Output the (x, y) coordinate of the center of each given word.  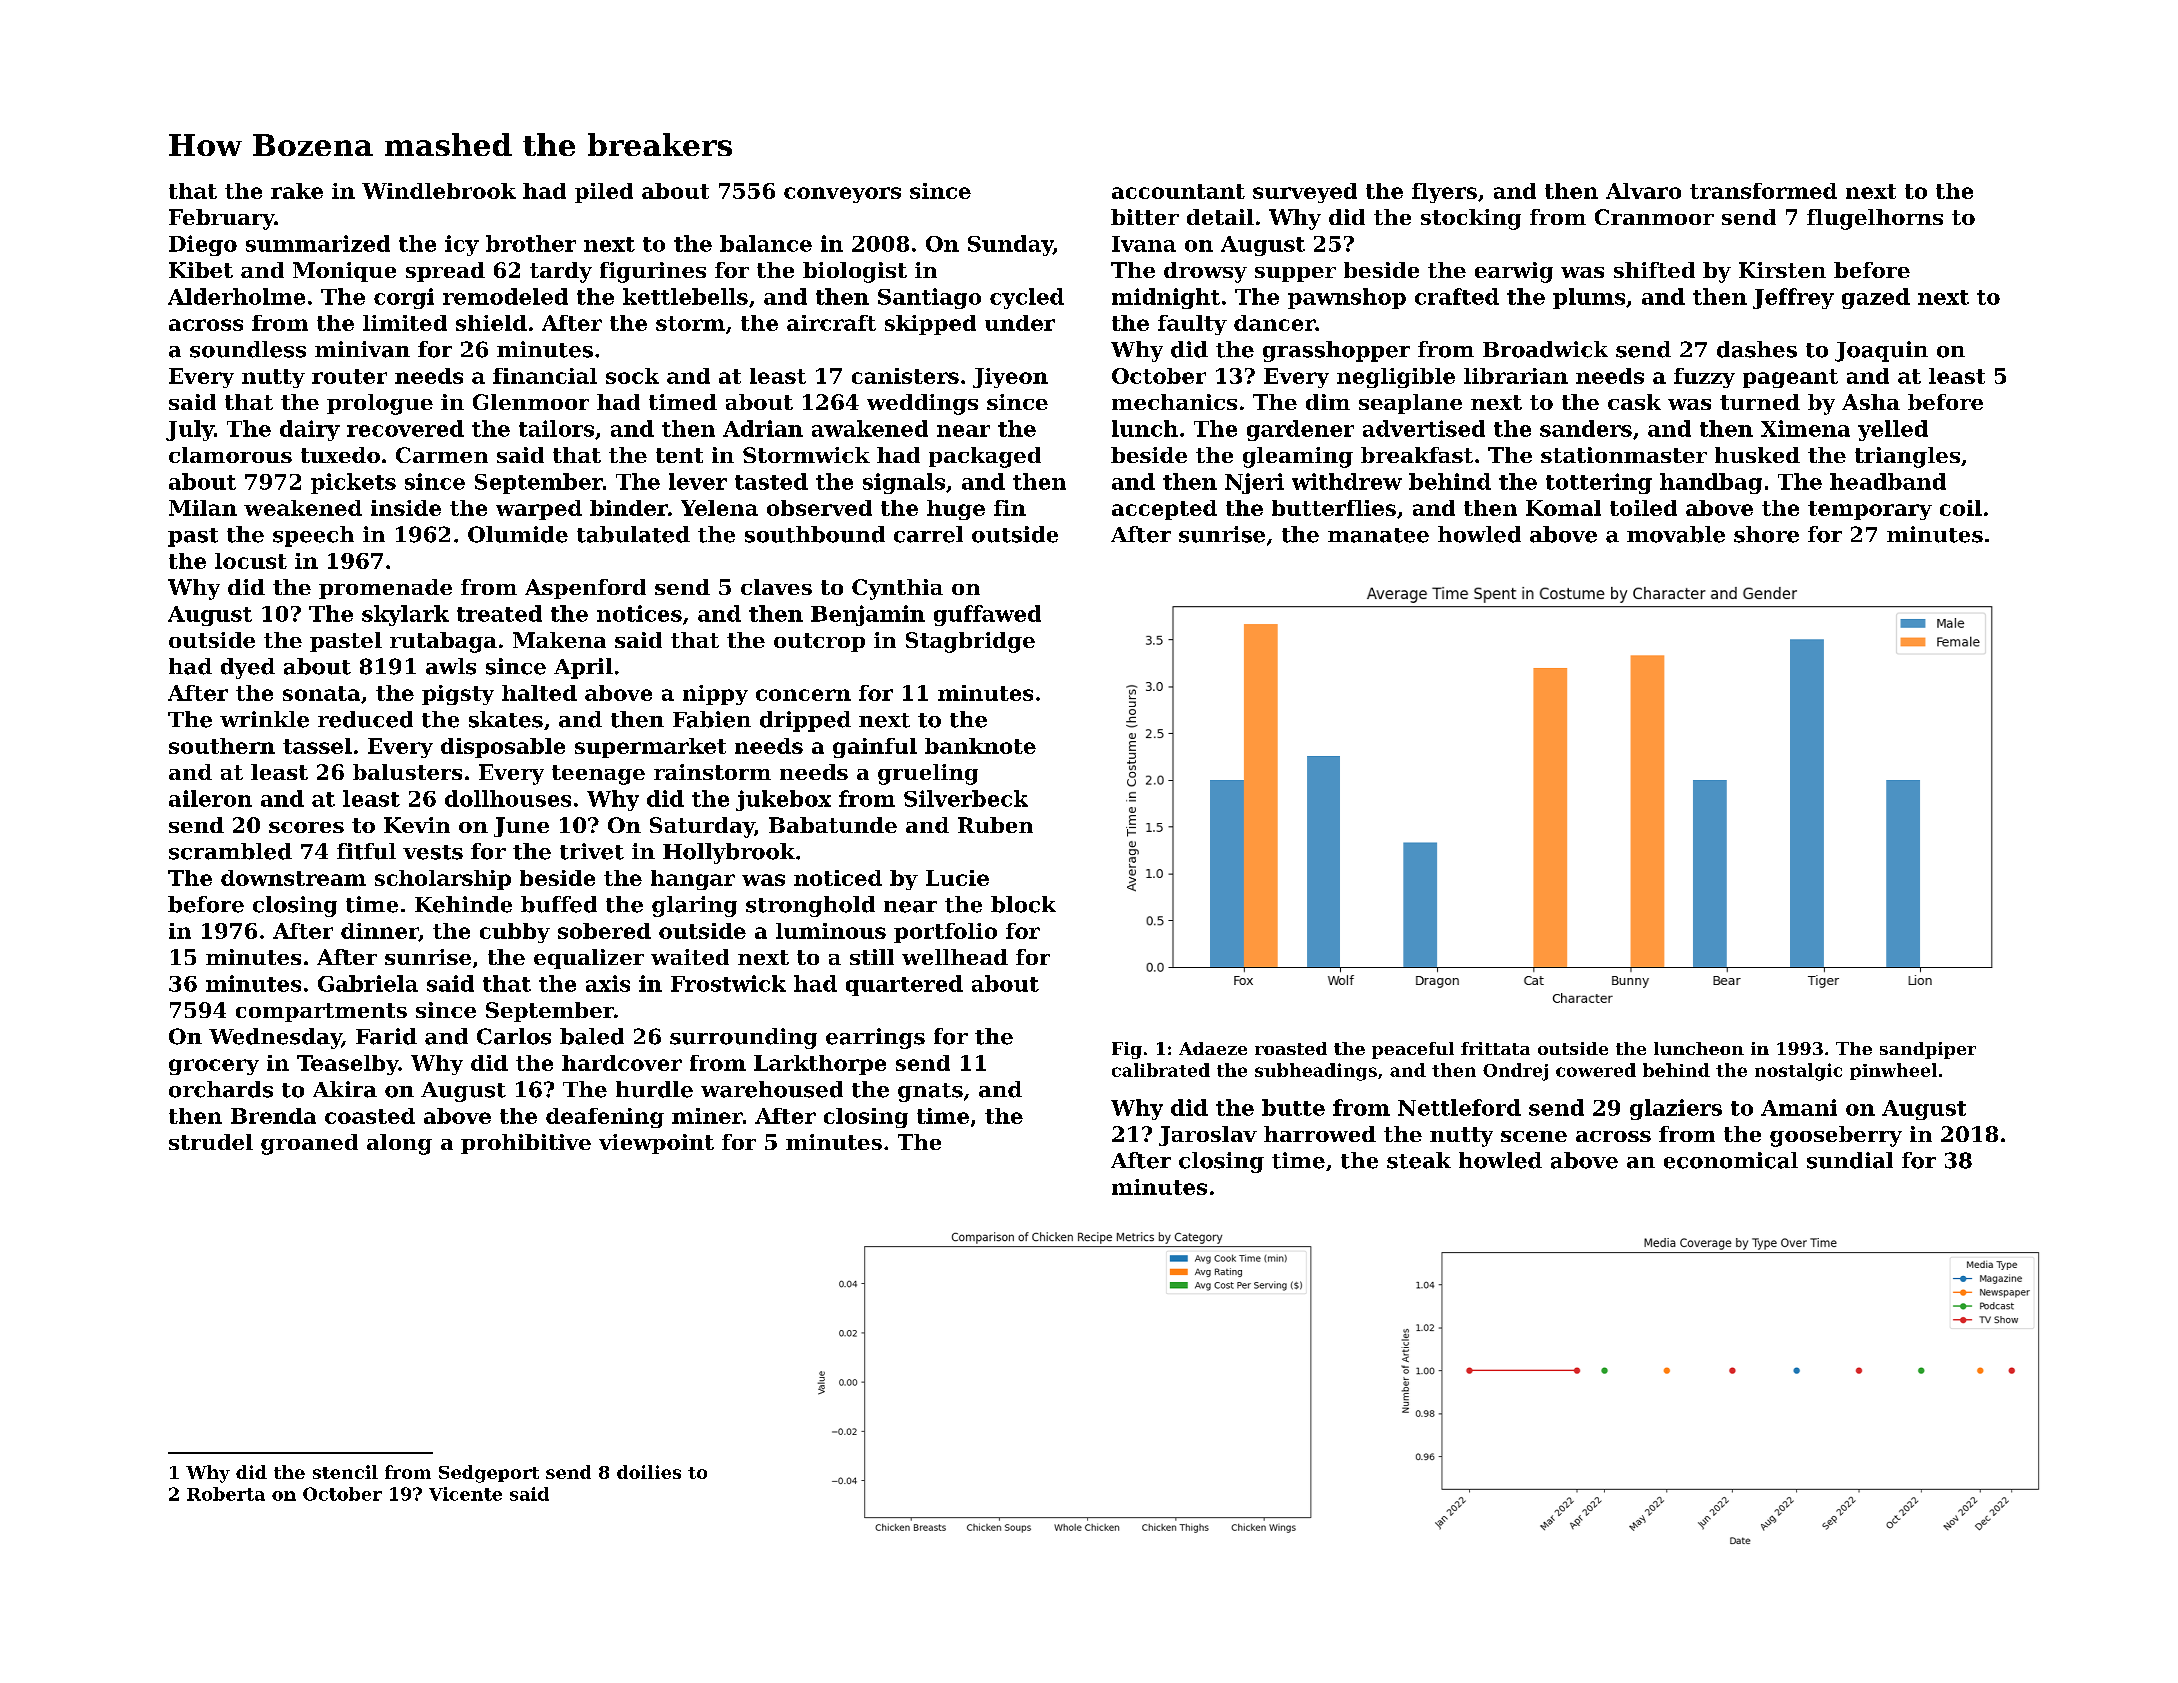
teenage (598, 775)
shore (1766, 534)
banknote (980, 746)
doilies (649, 1472)
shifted (1654, 270)
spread (445, 272)
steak (1419, 1160)
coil (1961, 508)
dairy (310, 430)
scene (1534, 1136)
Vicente (465, 1494)
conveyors (842, 195)
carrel (928, 534)
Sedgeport (489, 1474)
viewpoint (656, 1144)
